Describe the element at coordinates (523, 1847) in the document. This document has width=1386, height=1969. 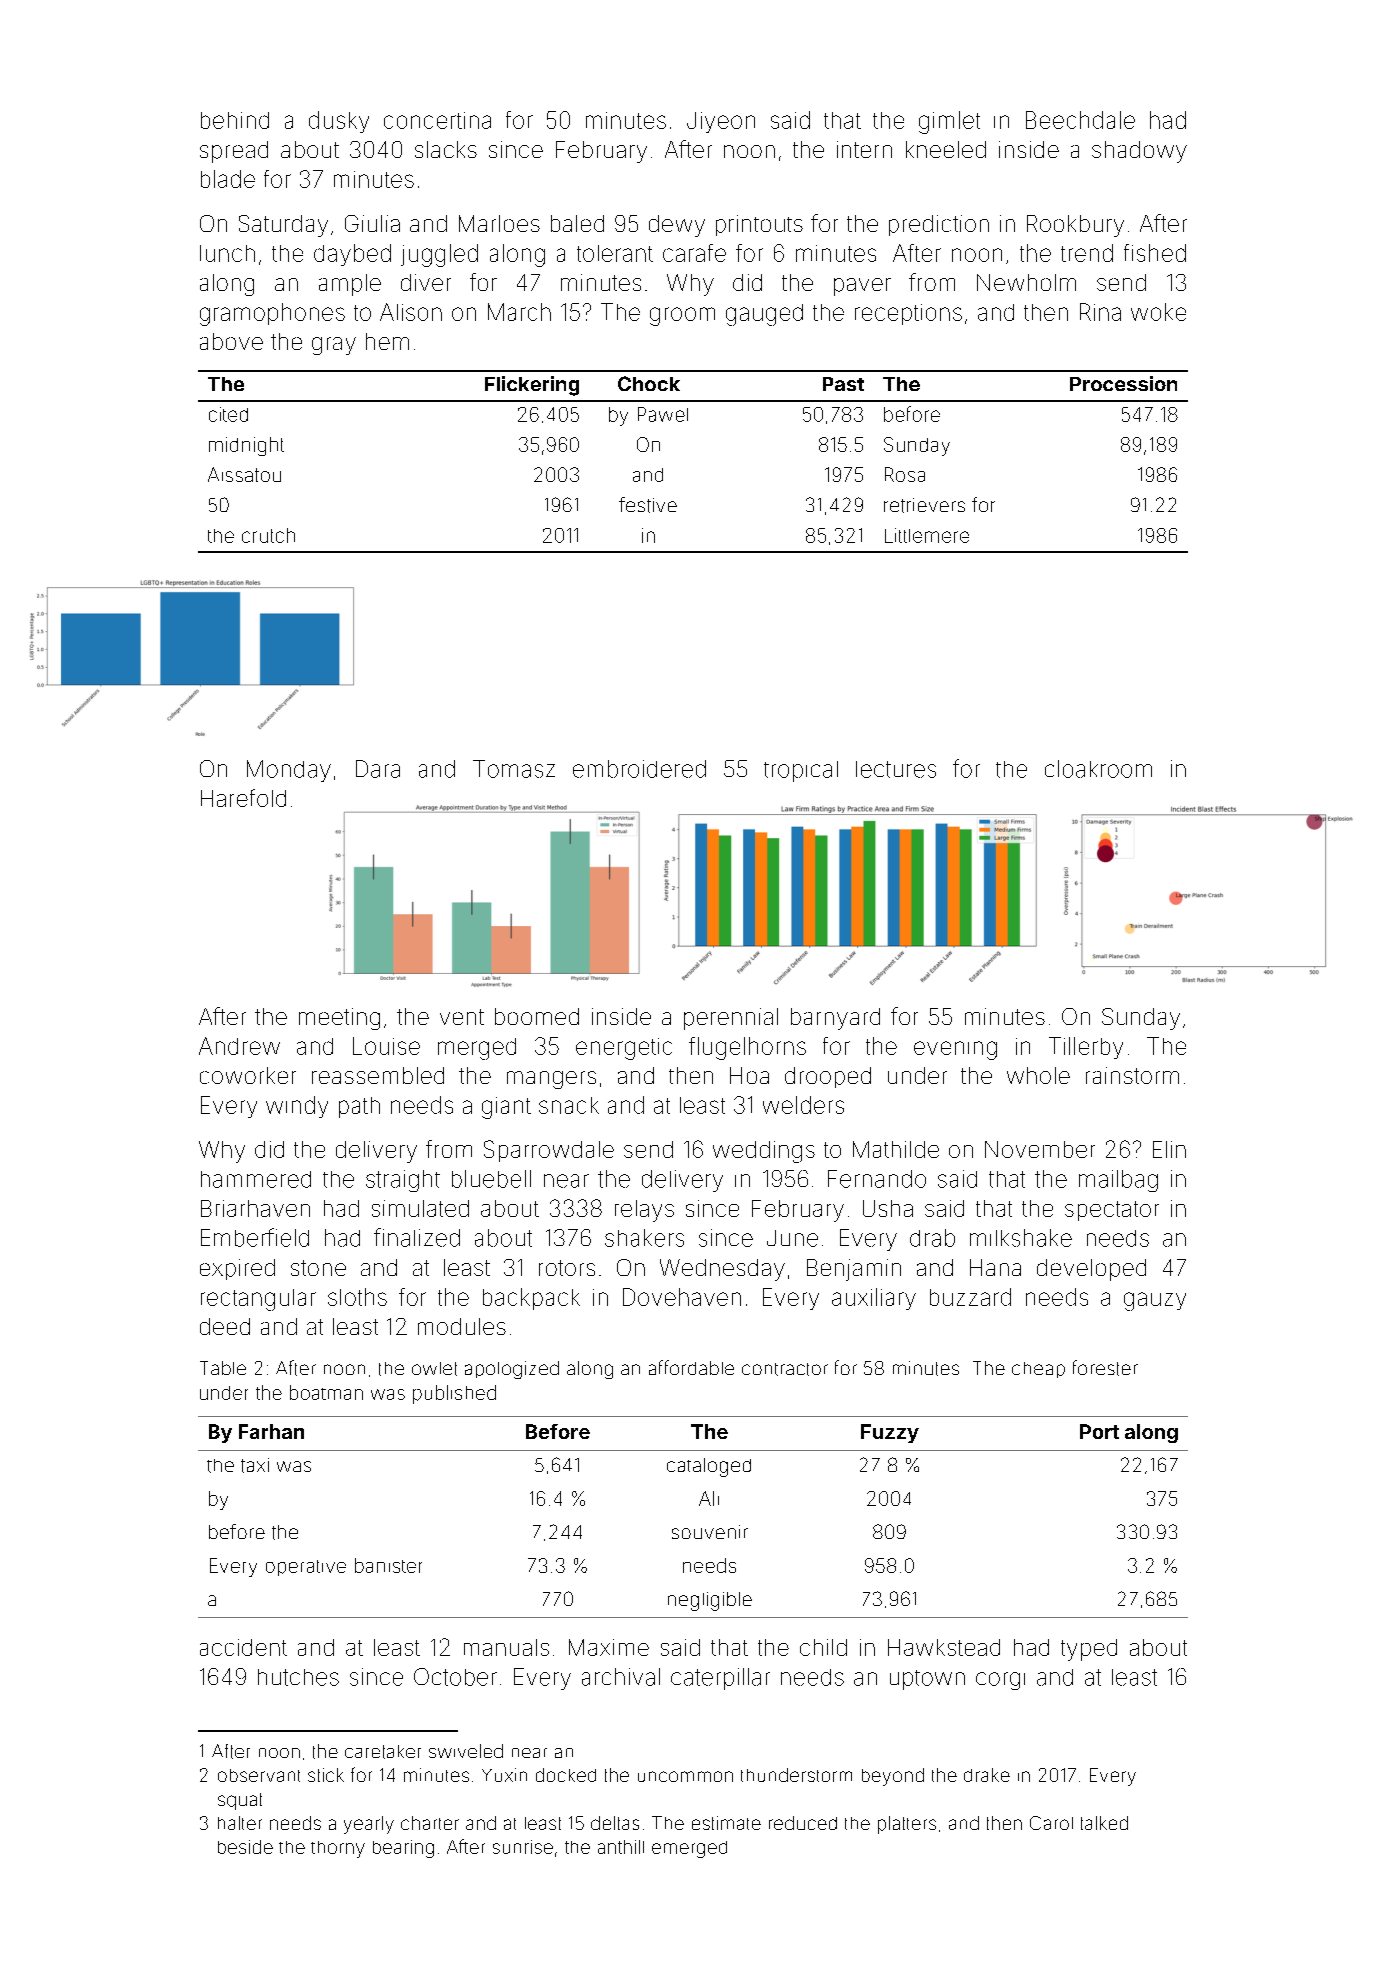
I see `sunrise` at that location.
